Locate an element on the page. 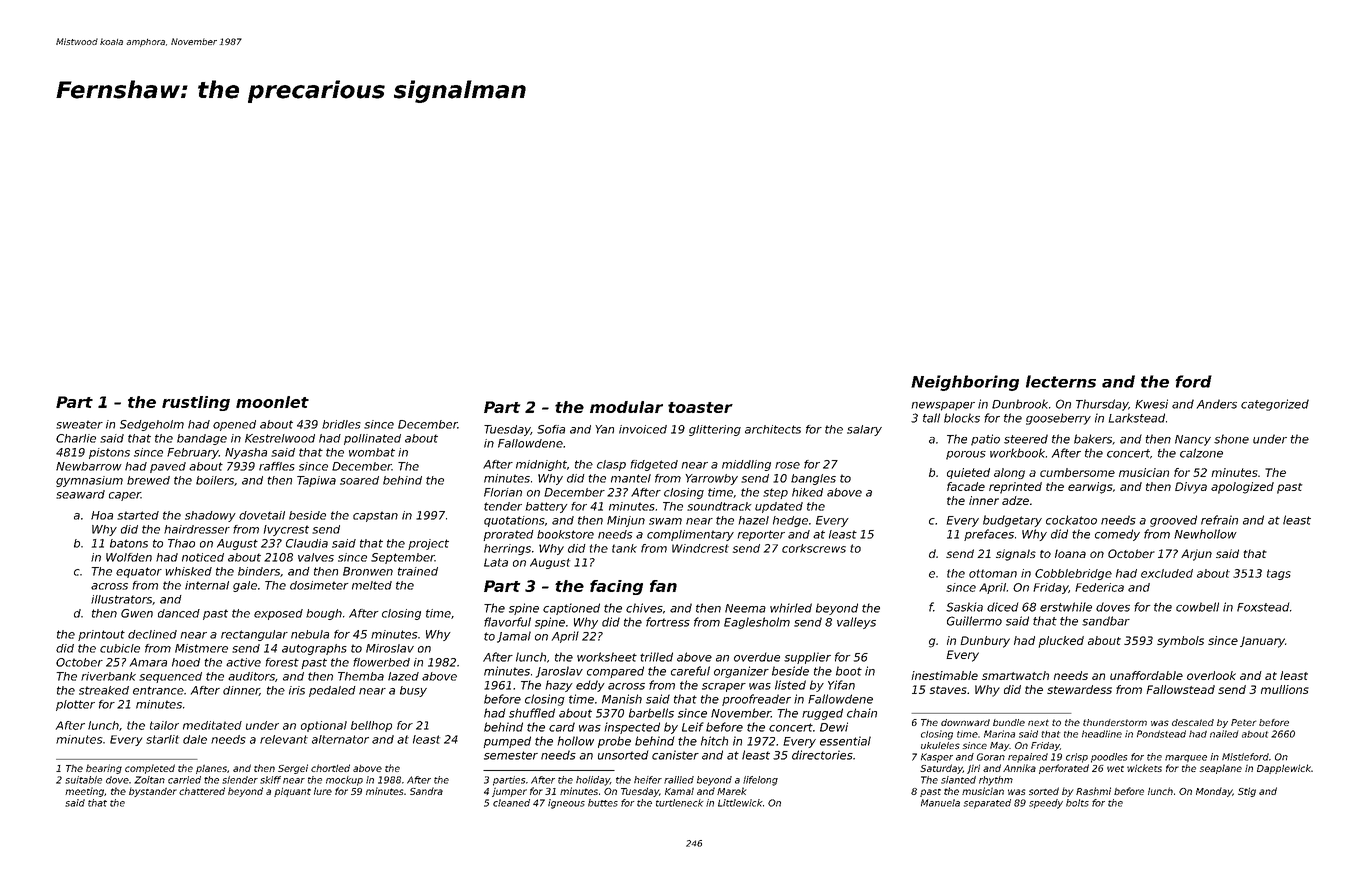 Image resolution: width=1372 pixels, height=887 pixels. excluded is located at coordinates (1167, 573).
